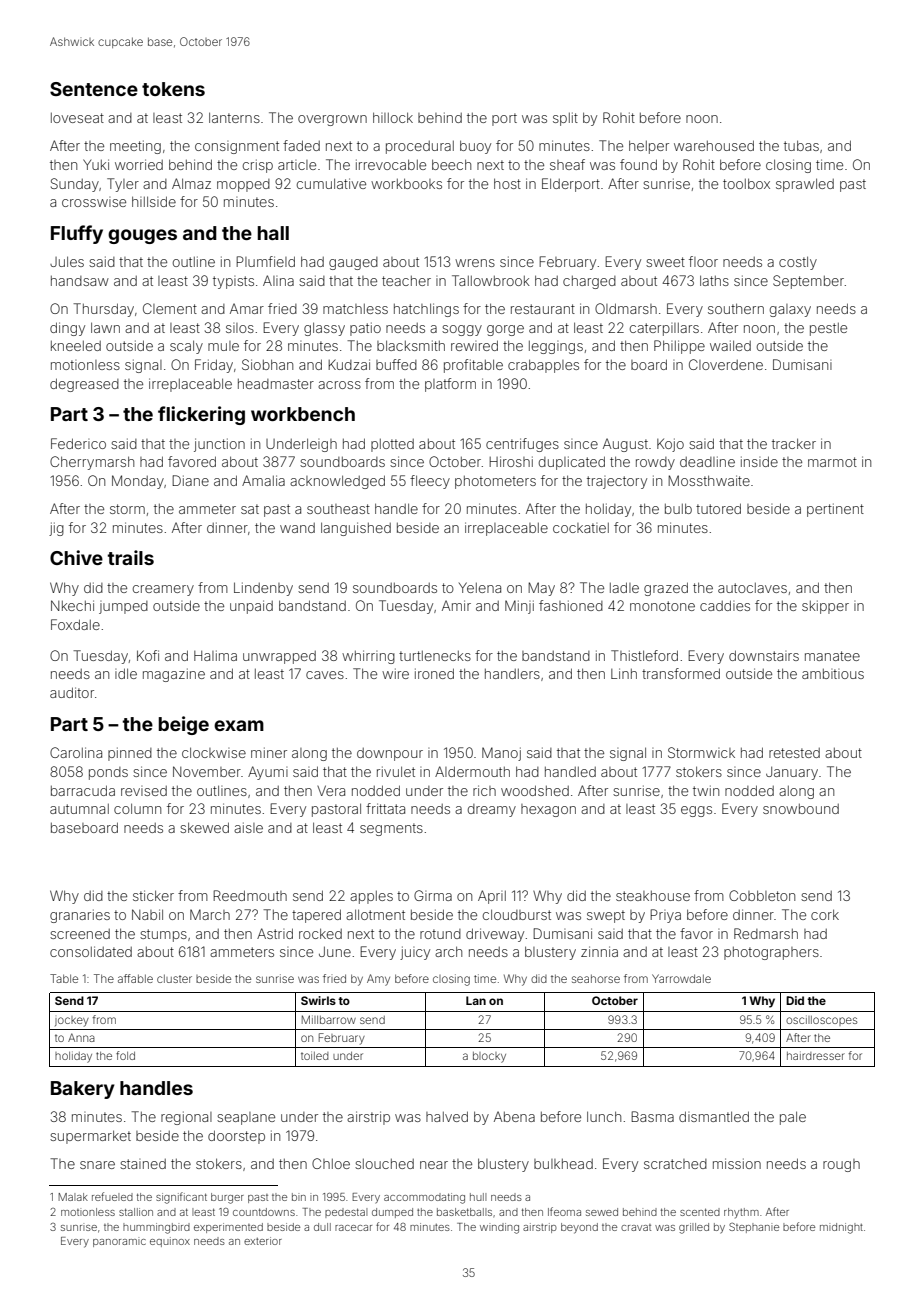 This screenshot has height=1308, width=924. Describe the element at coordinates (762, 895) in the screenshot. I see `Cobbleton` at that location.
